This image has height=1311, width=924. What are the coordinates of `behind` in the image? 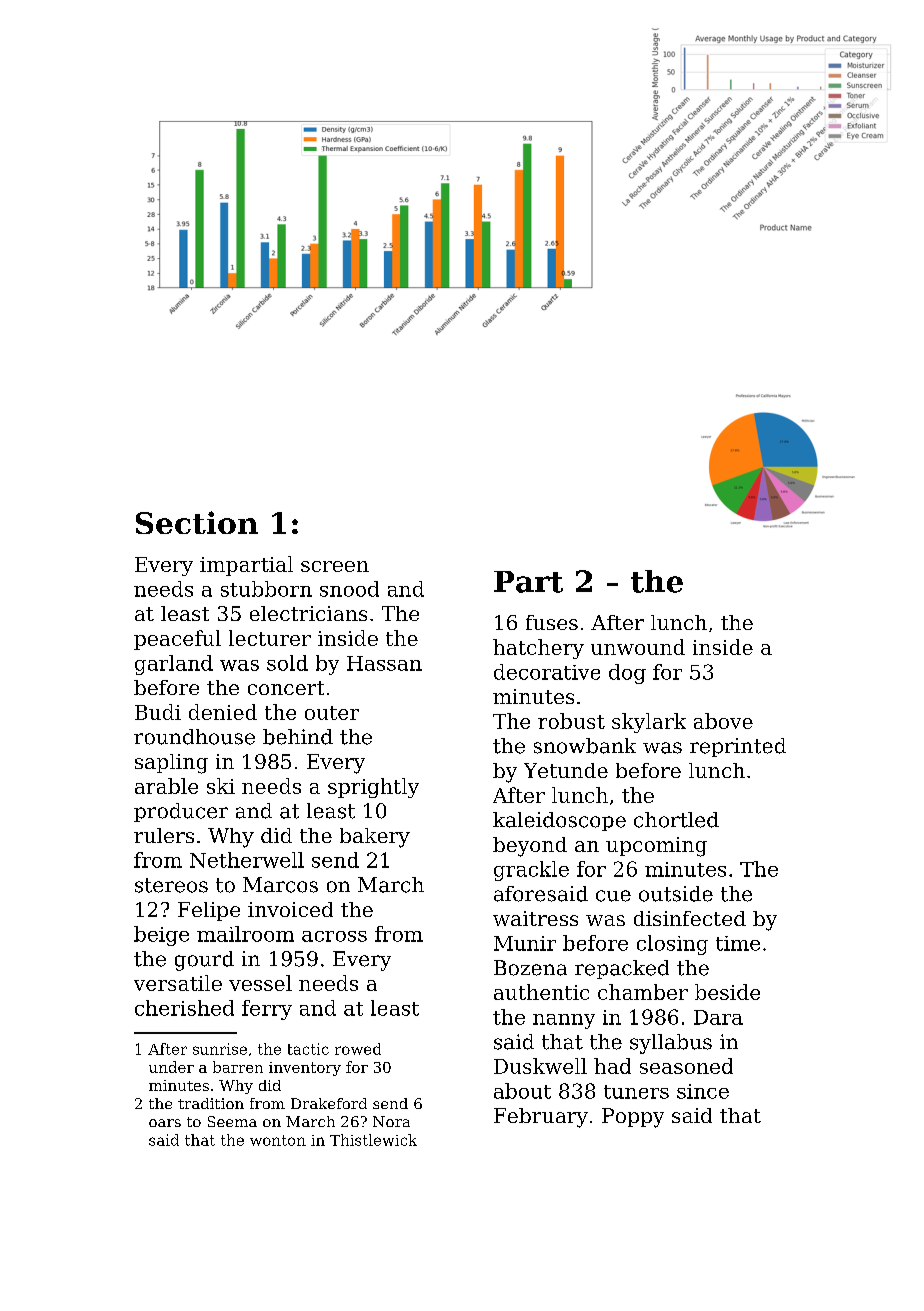 It's located at (298, 737).
